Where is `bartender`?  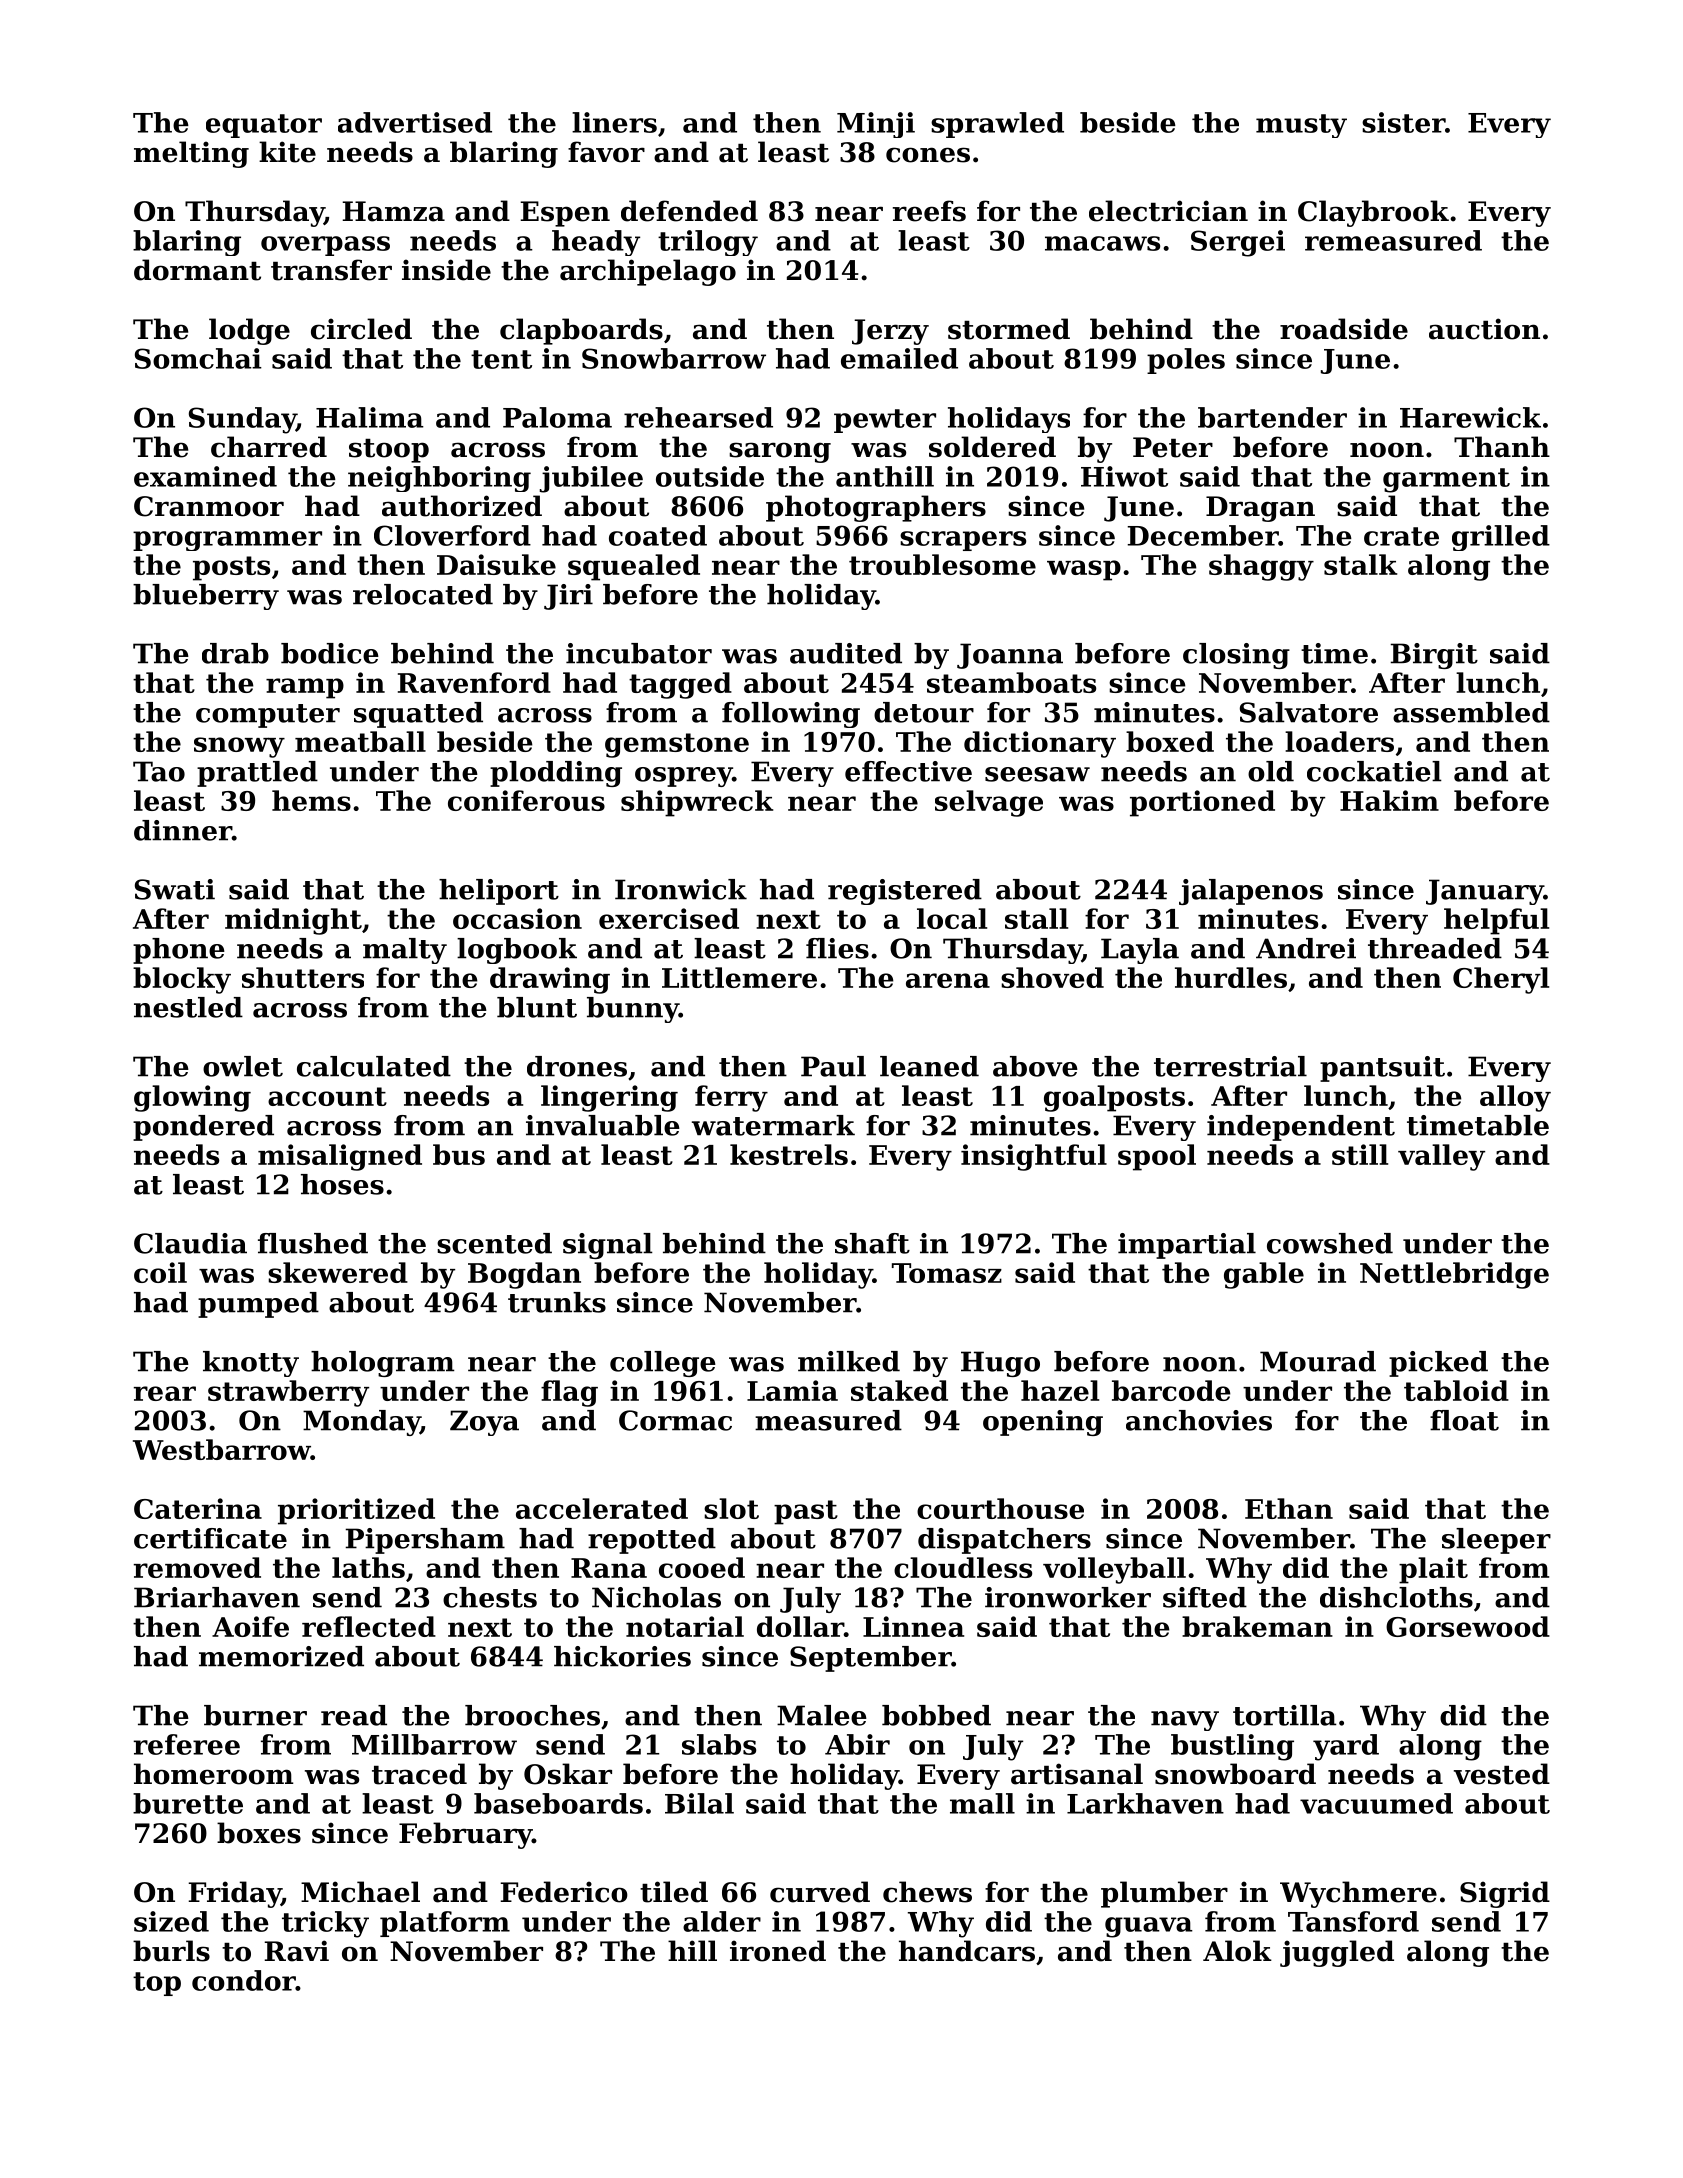
bartender is located at coordinates (1272, 417).
